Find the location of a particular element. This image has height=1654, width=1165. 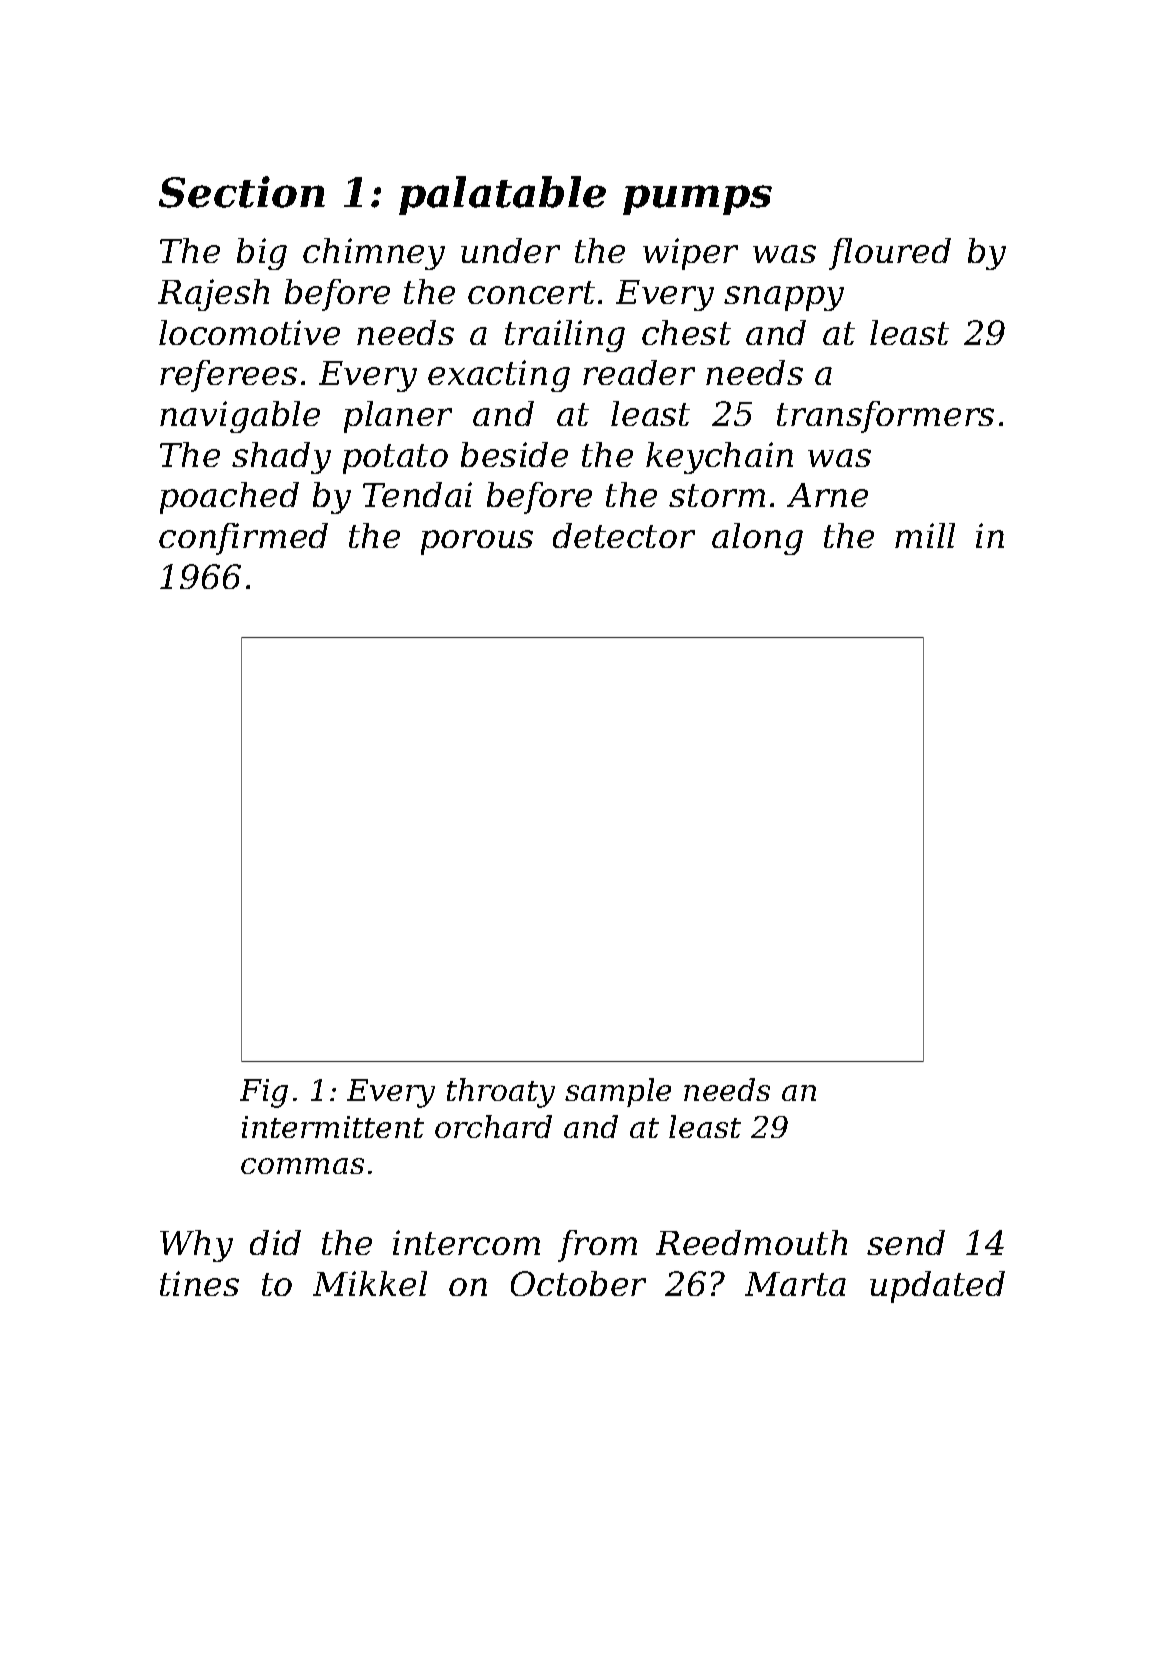

porous is located at coordinates (477, 542).
